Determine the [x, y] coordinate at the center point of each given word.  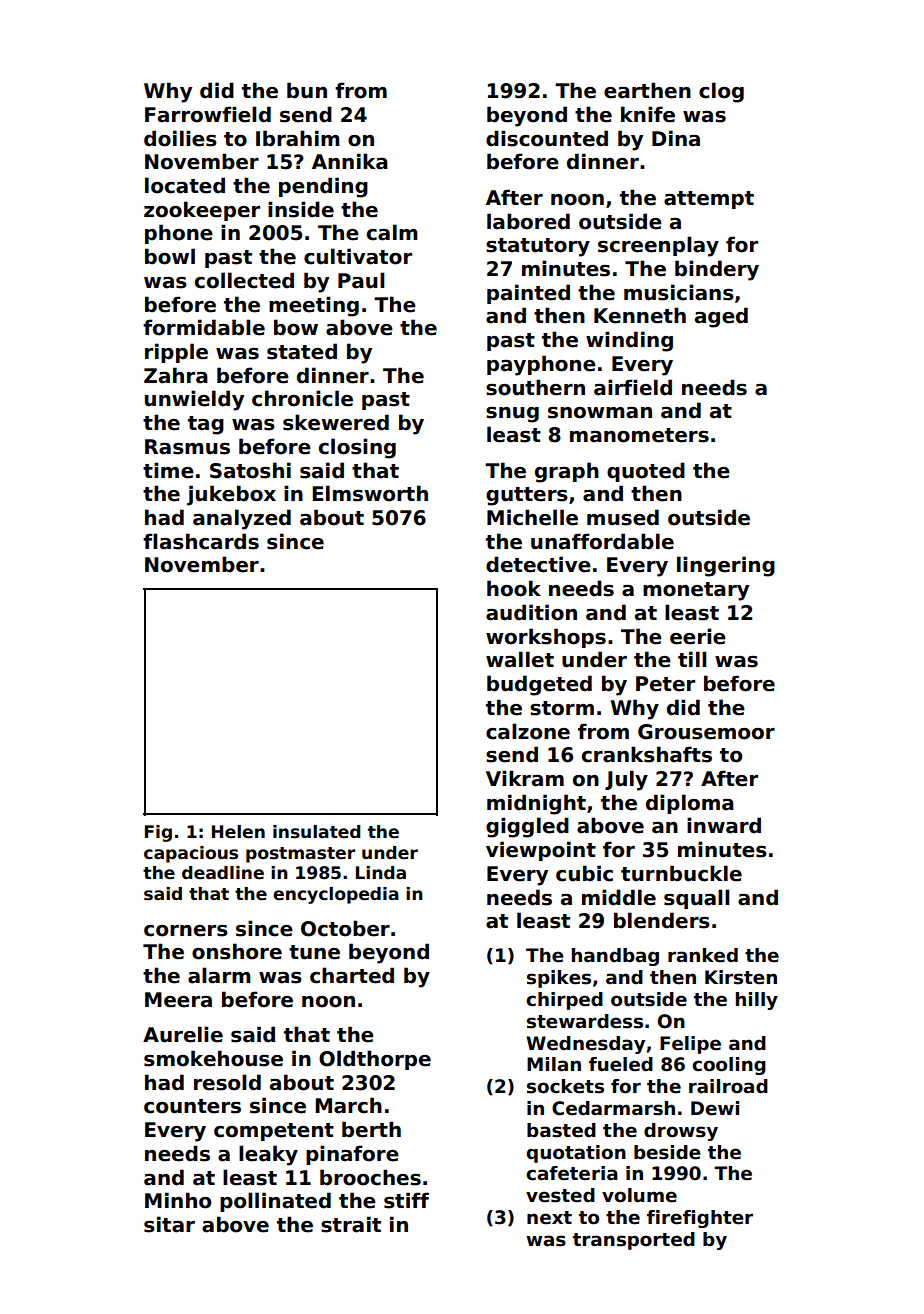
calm [392, 232]
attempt [709, 200]
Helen [238, 832]
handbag [615, 957]
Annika [350, 161]
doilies [180, 138]
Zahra [176, 375]
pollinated [275, 1202]
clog [721, 92]
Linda [381, 873]
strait [351, 1224]
